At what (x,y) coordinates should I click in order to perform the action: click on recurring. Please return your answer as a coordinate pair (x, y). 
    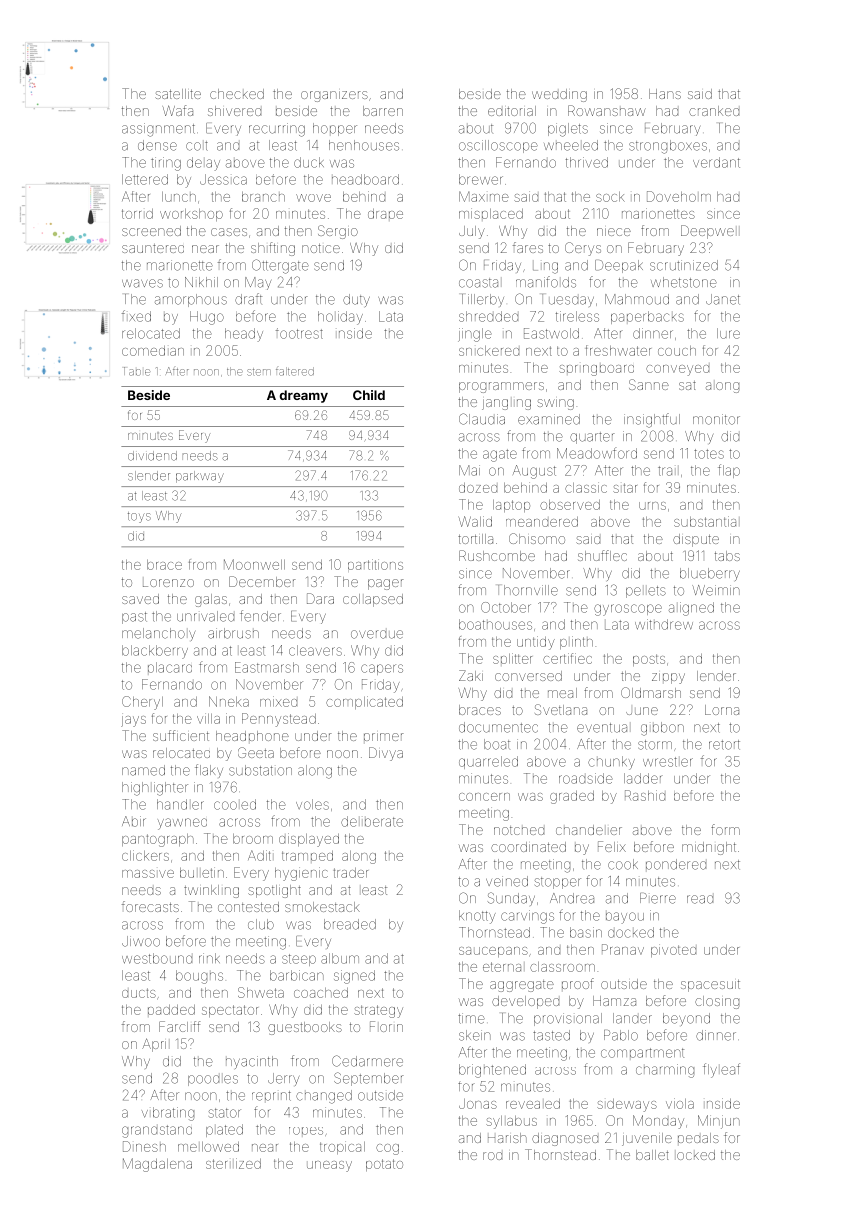
    Looking at the image, I should click on (277, 130).
